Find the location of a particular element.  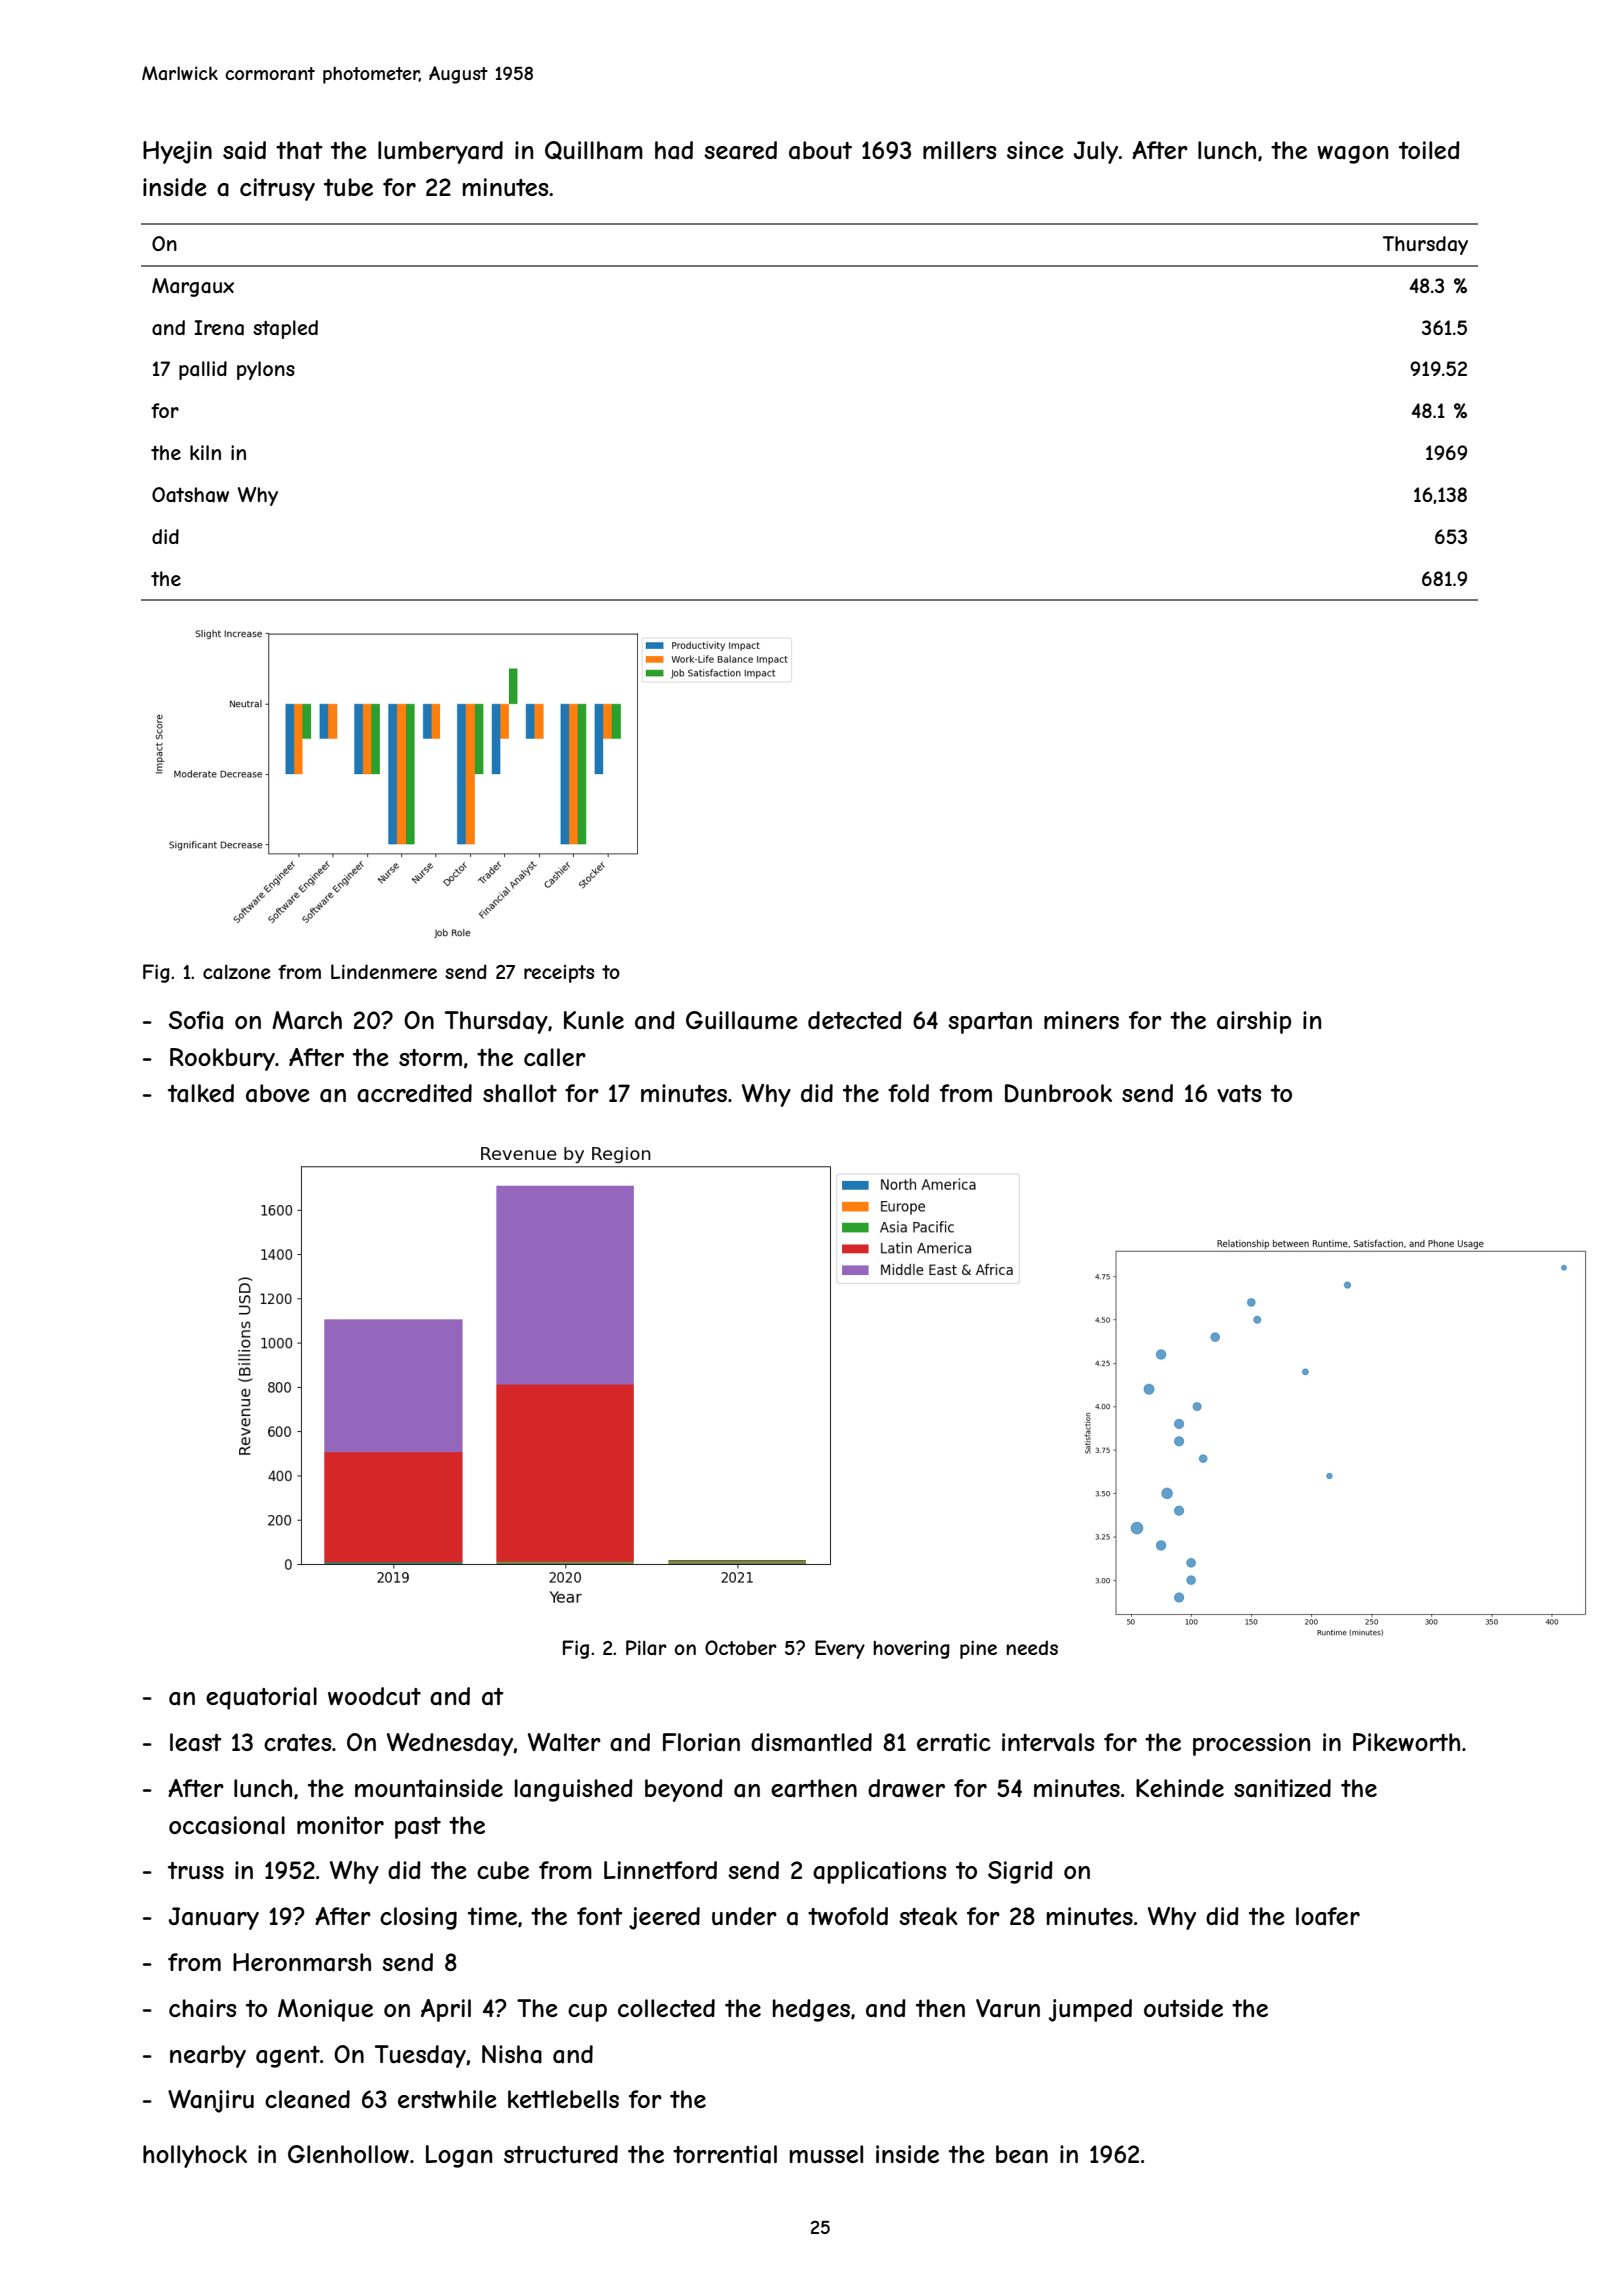

monitor is located at coordinates (340, 1825).
